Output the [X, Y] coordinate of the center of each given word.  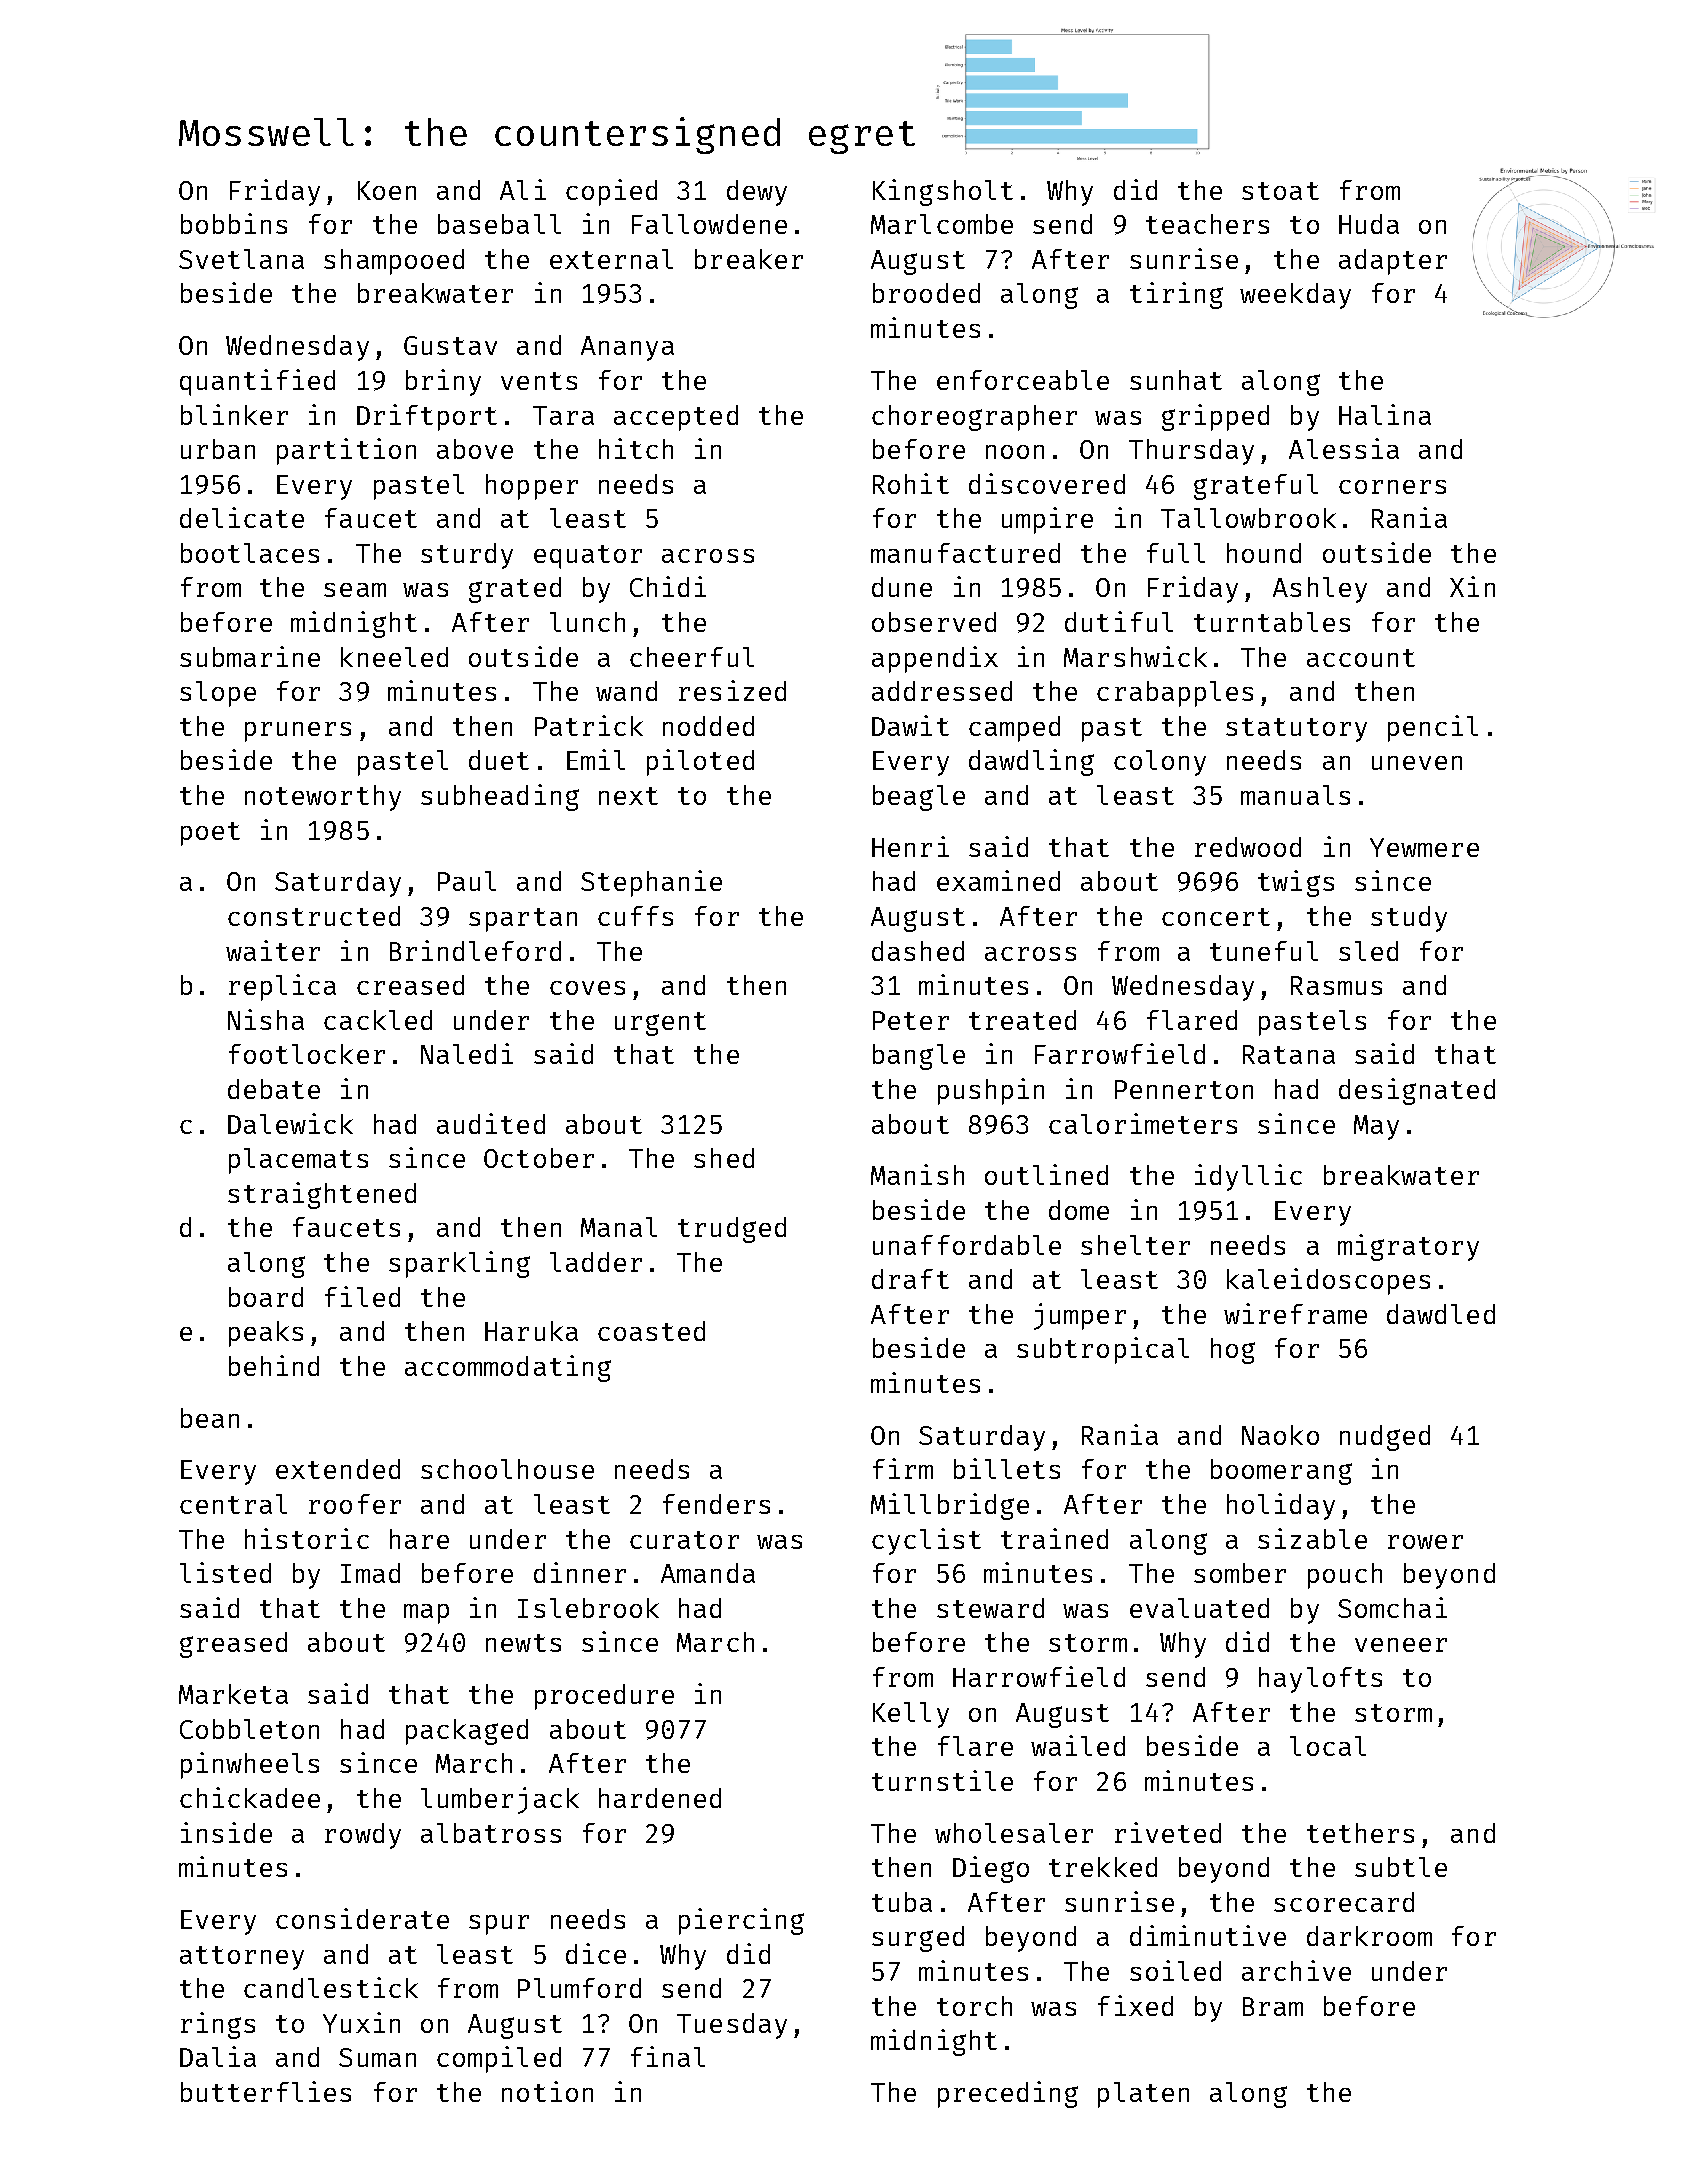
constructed [314, 916]
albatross [491, 1833]
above [475, 449]
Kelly [911, 1715]
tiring [1176, 295]
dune [902, 587]
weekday [1295, 296]
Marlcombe [942, 224]
